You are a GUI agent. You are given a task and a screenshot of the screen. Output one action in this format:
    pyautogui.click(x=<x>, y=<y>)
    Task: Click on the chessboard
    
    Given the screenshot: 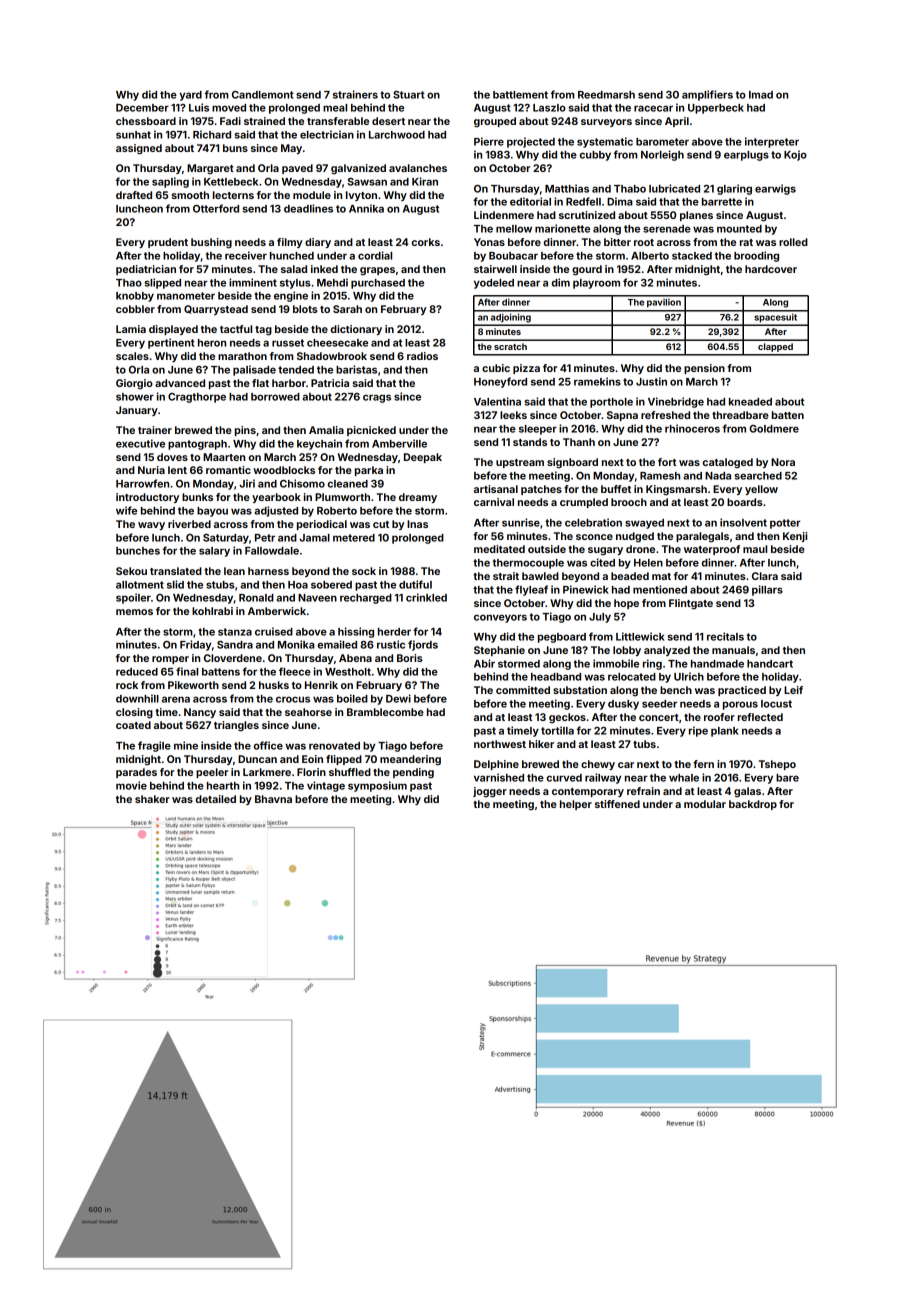 What is the action you would take?
    pyautogui.click(x=146, y=121)
